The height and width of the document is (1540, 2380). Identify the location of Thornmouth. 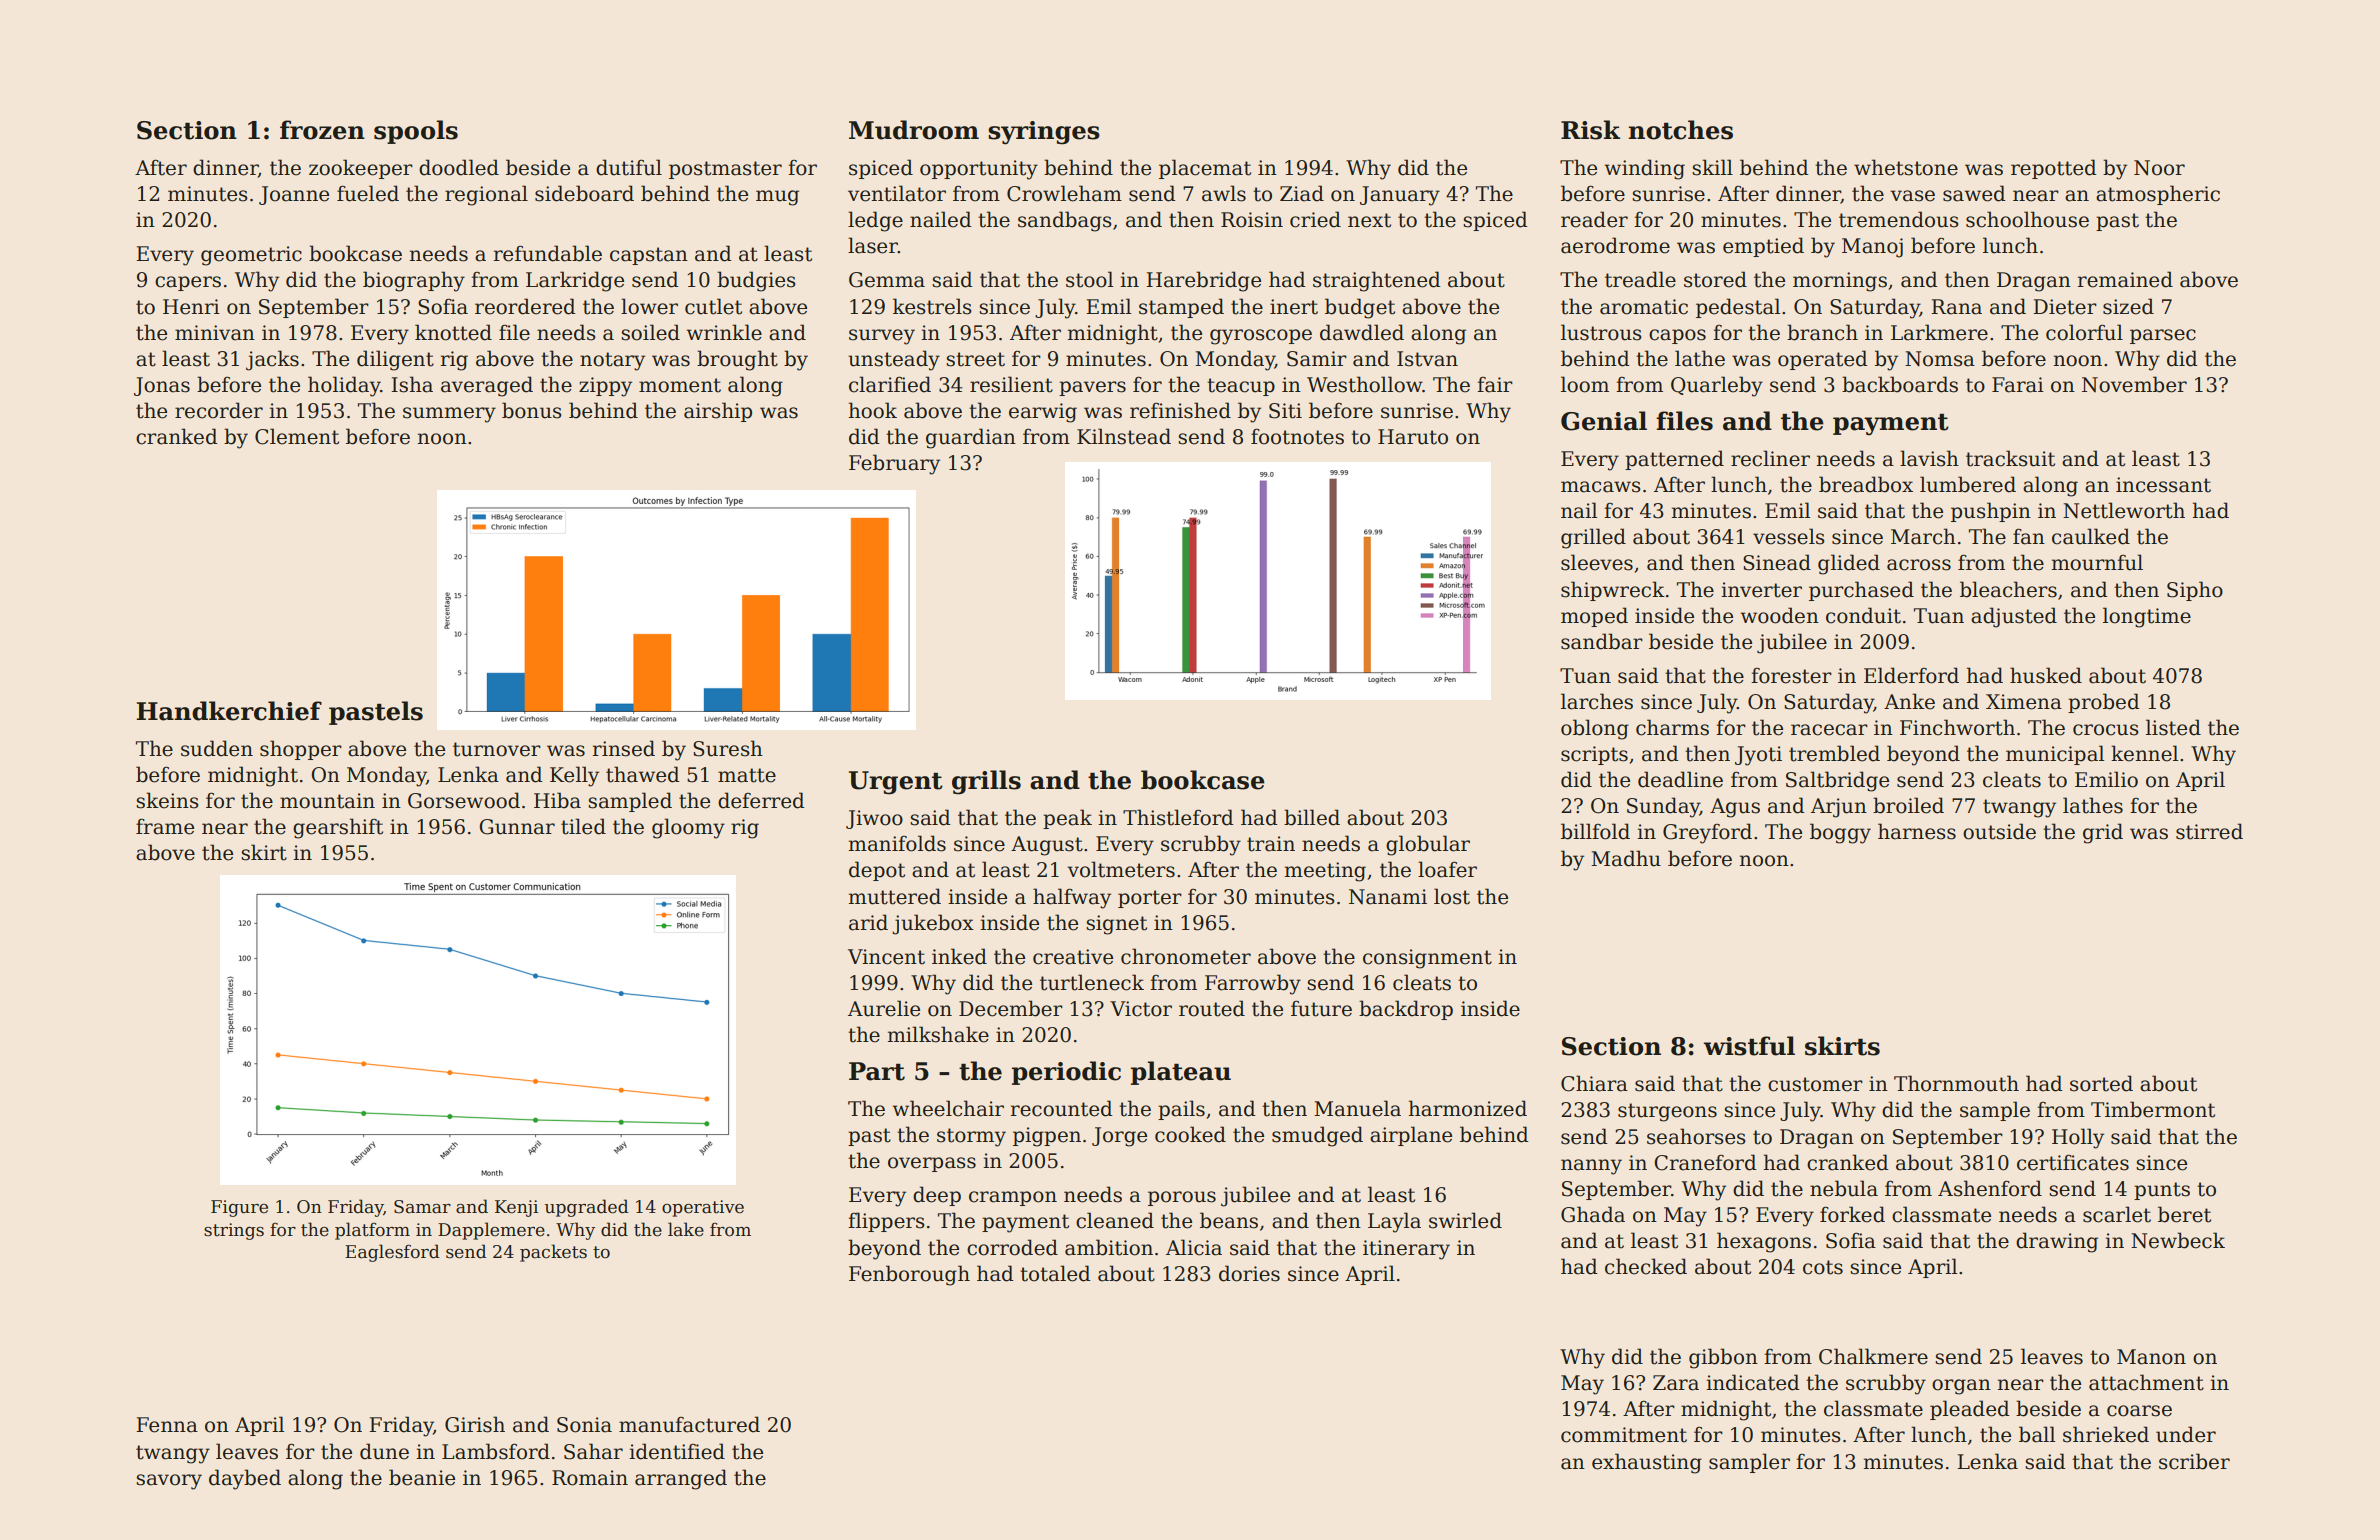
(1956, 1083).
